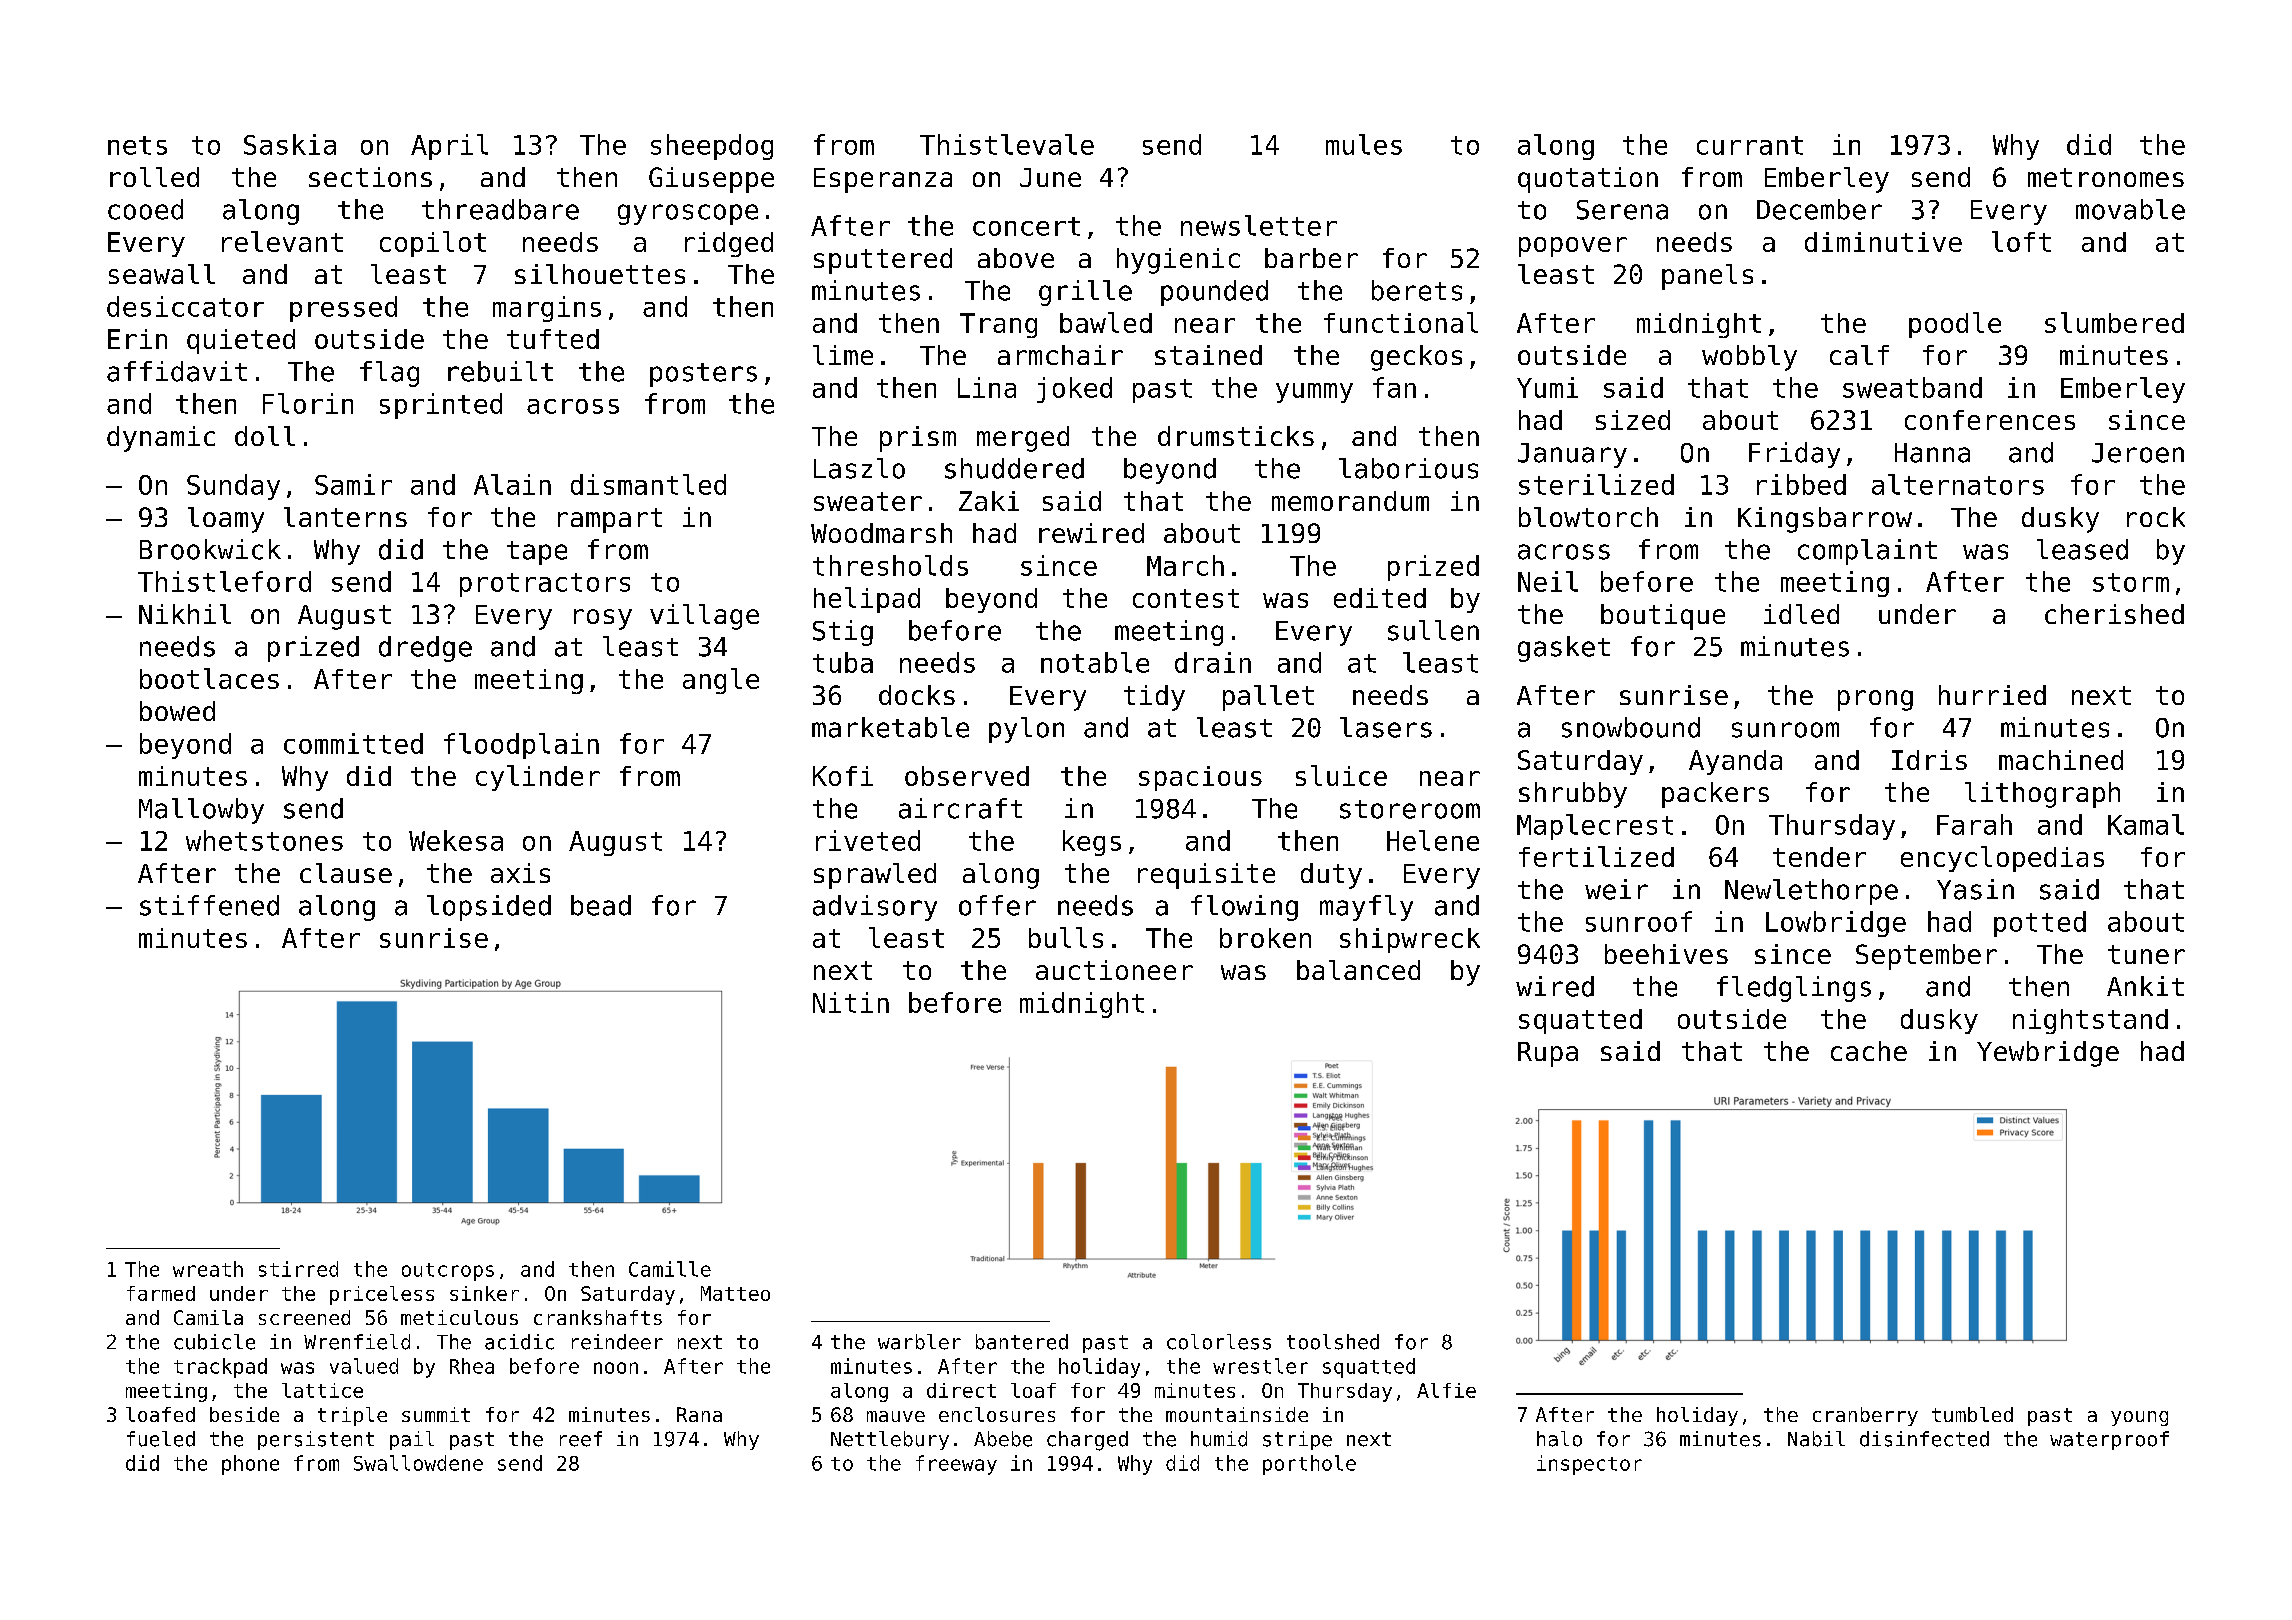  What do you see at coordinates (1548, 1054) in the page?
I see `Rupa` at bounding box center [1548, 1054].
